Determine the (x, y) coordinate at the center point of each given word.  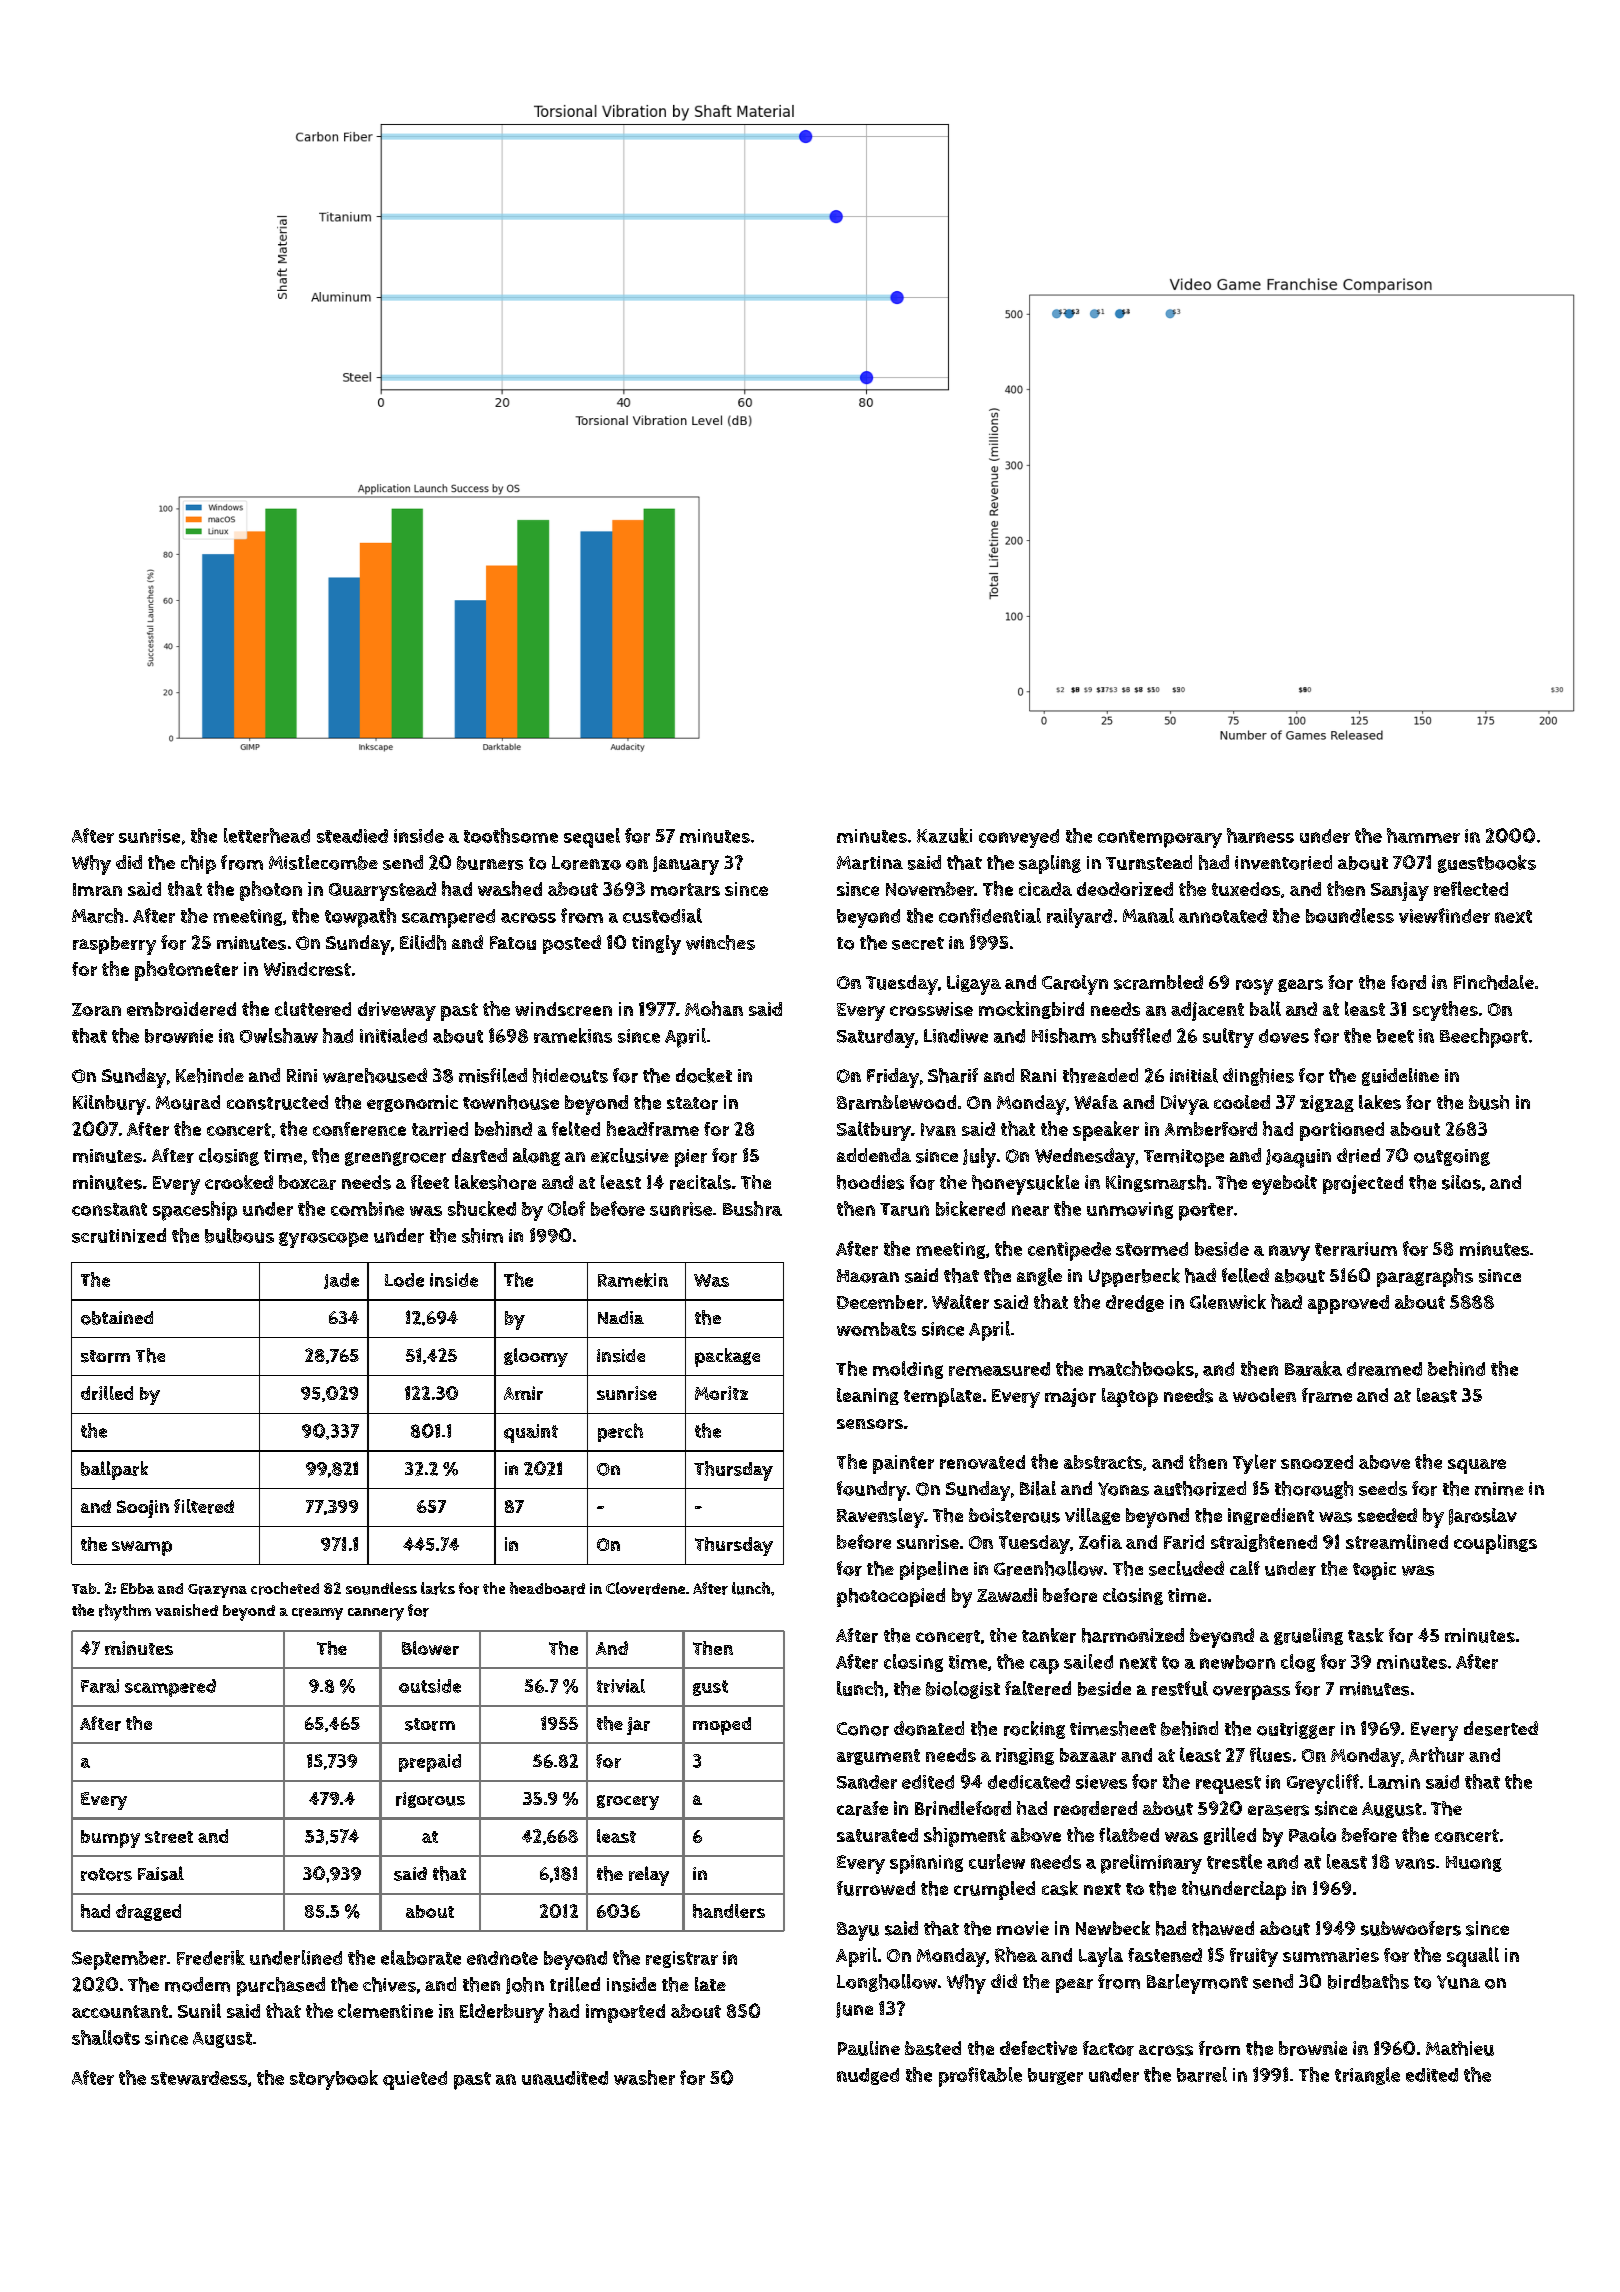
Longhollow (887, 1983)
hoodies (870, 1182)
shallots (106, 2037)
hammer (1423, 835)
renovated (982, 1462)
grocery (628, 1802)
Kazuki (944, 835)
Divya (1185, 1105)
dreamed (1384, 1369)
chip (198, 864)
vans (1415, 1863)
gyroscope (323, 1240)
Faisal (161, 1873)
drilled (107, 1393)
